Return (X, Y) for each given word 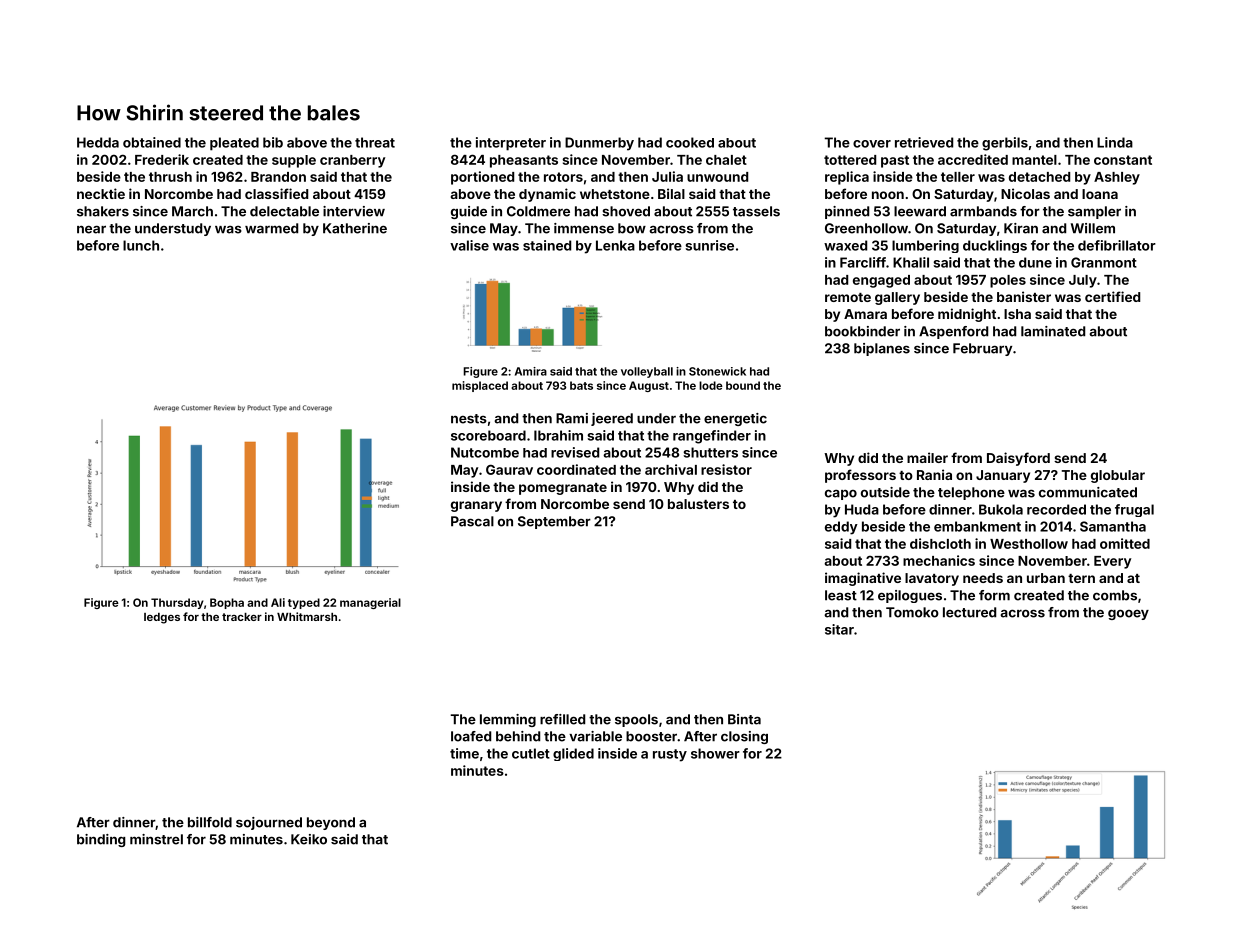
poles (1008, 281)
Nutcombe (485, 452)
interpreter (511, 144)
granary (476, 506)
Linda (1115, 142)
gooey (1128, 614)
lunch (141, 245)
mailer (927, 457)
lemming (508, 720)
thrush (170, 177)
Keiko (309, 839)
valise (469, 245)
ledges (162, 618)
